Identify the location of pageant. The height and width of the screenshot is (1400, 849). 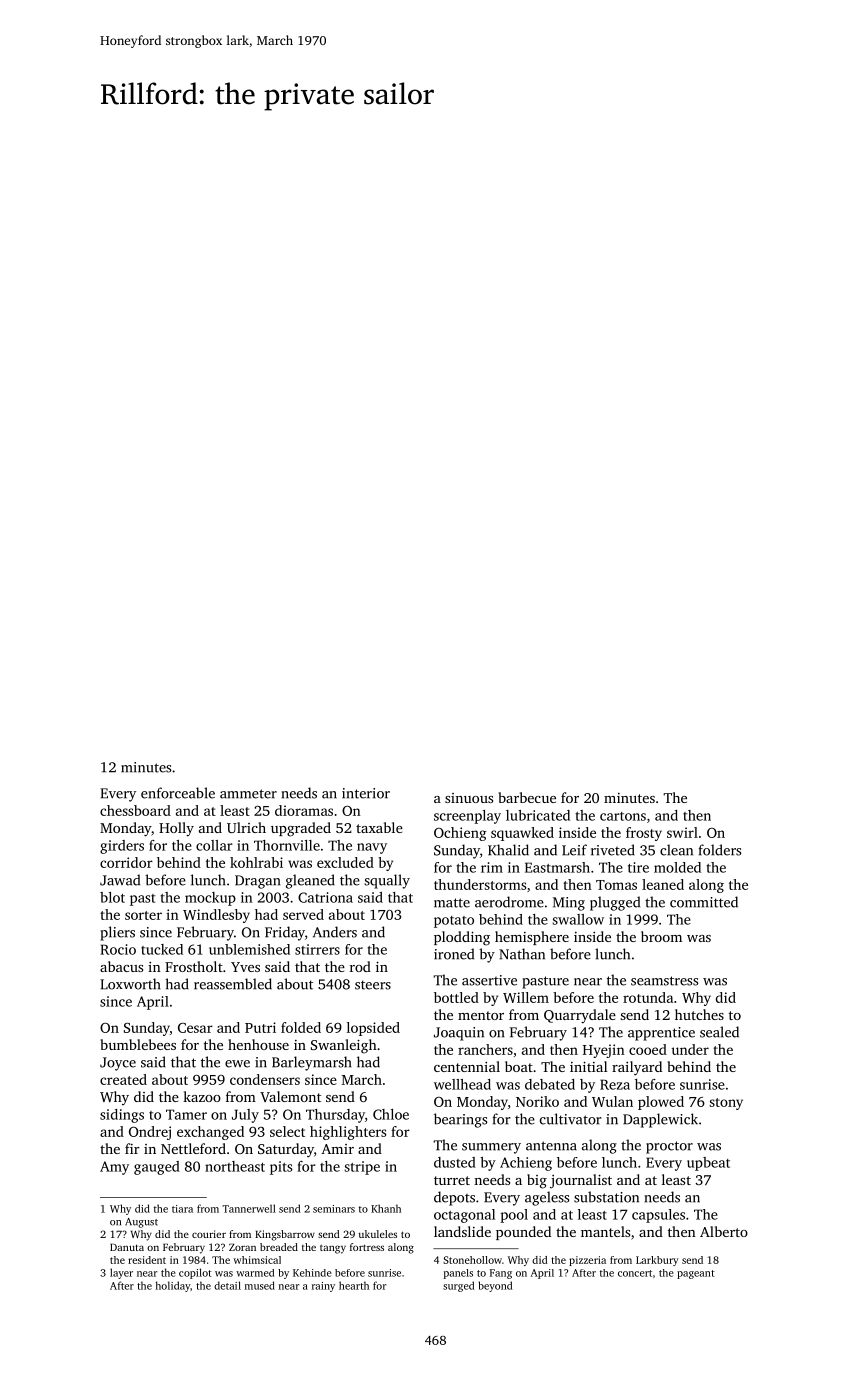
(696, 1274).
